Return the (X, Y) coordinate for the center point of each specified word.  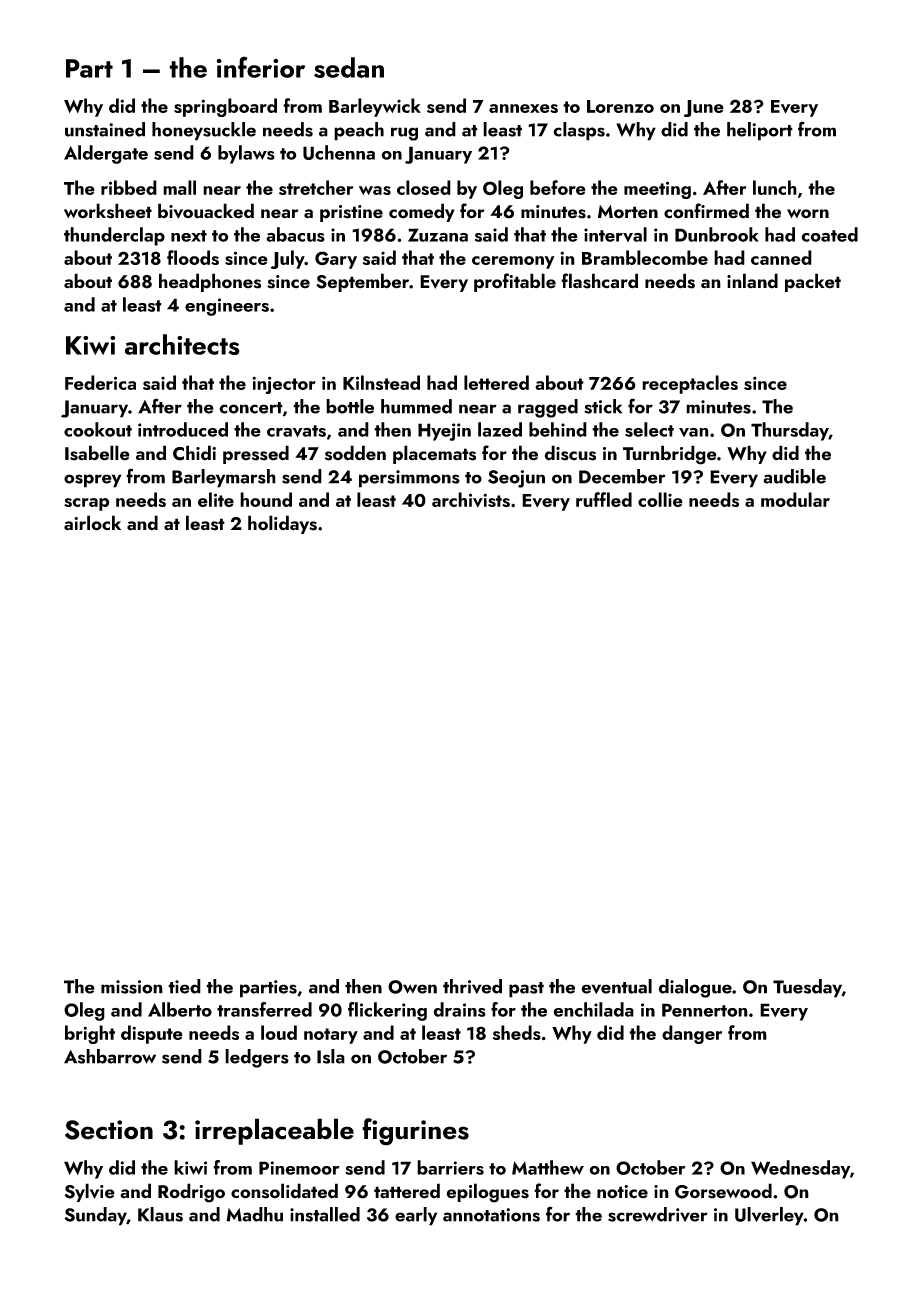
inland (752, 281)
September (362, 282)
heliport (760, 131)
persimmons (409, 479)
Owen (412, 987)
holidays (282, 524)
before (558, 187)
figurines (415, 1132)
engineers (227, 307)
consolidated (284, 1191)
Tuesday (807, 988)
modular (795, 499)
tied (184, 986)
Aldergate (106, 154)
